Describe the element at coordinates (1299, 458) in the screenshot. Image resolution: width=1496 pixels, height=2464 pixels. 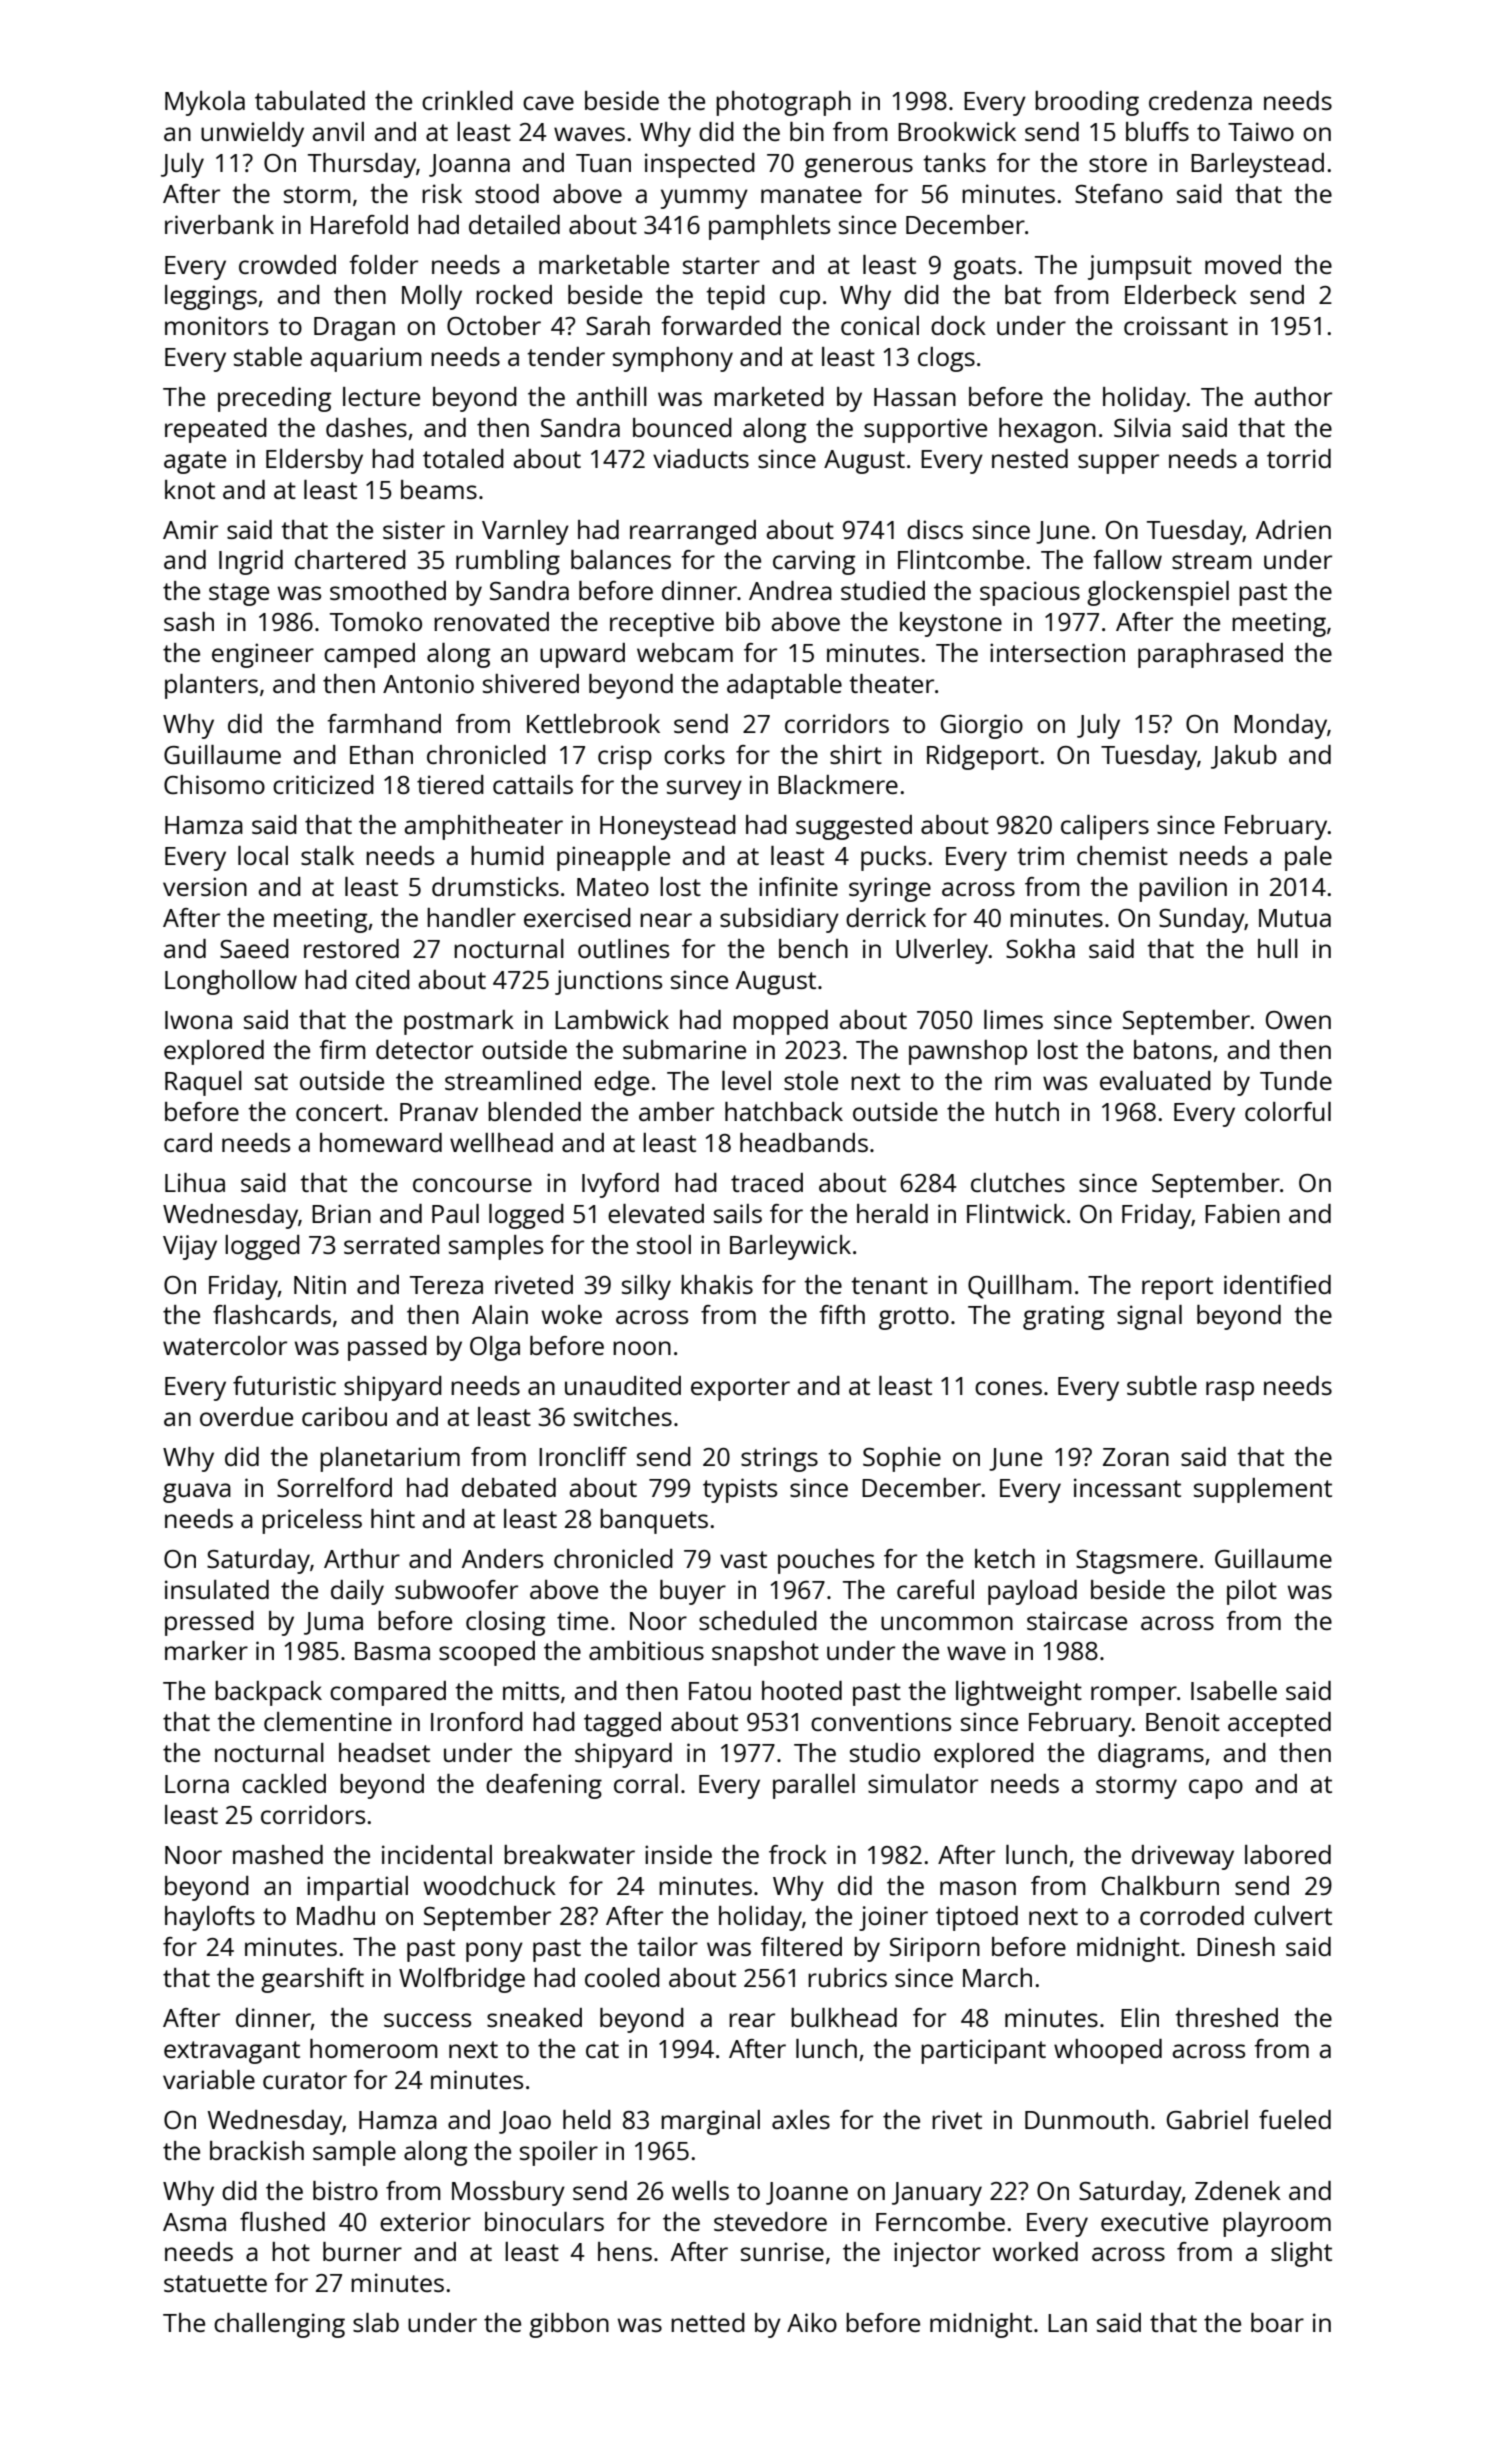
I see `torrid` at that location.
